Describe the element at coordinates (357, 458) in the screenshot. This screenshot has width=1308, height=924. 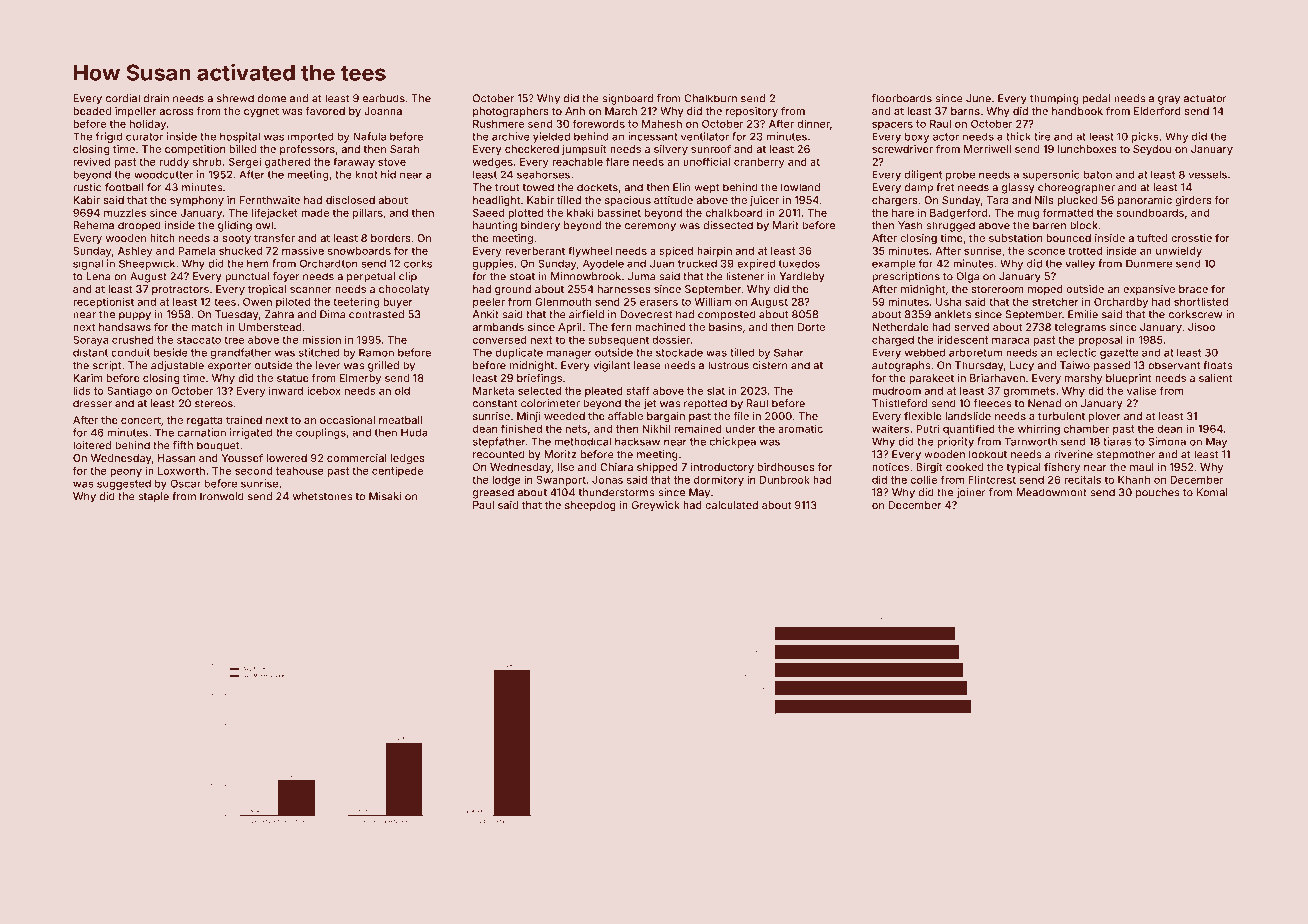
I see `commercial` at that location.
